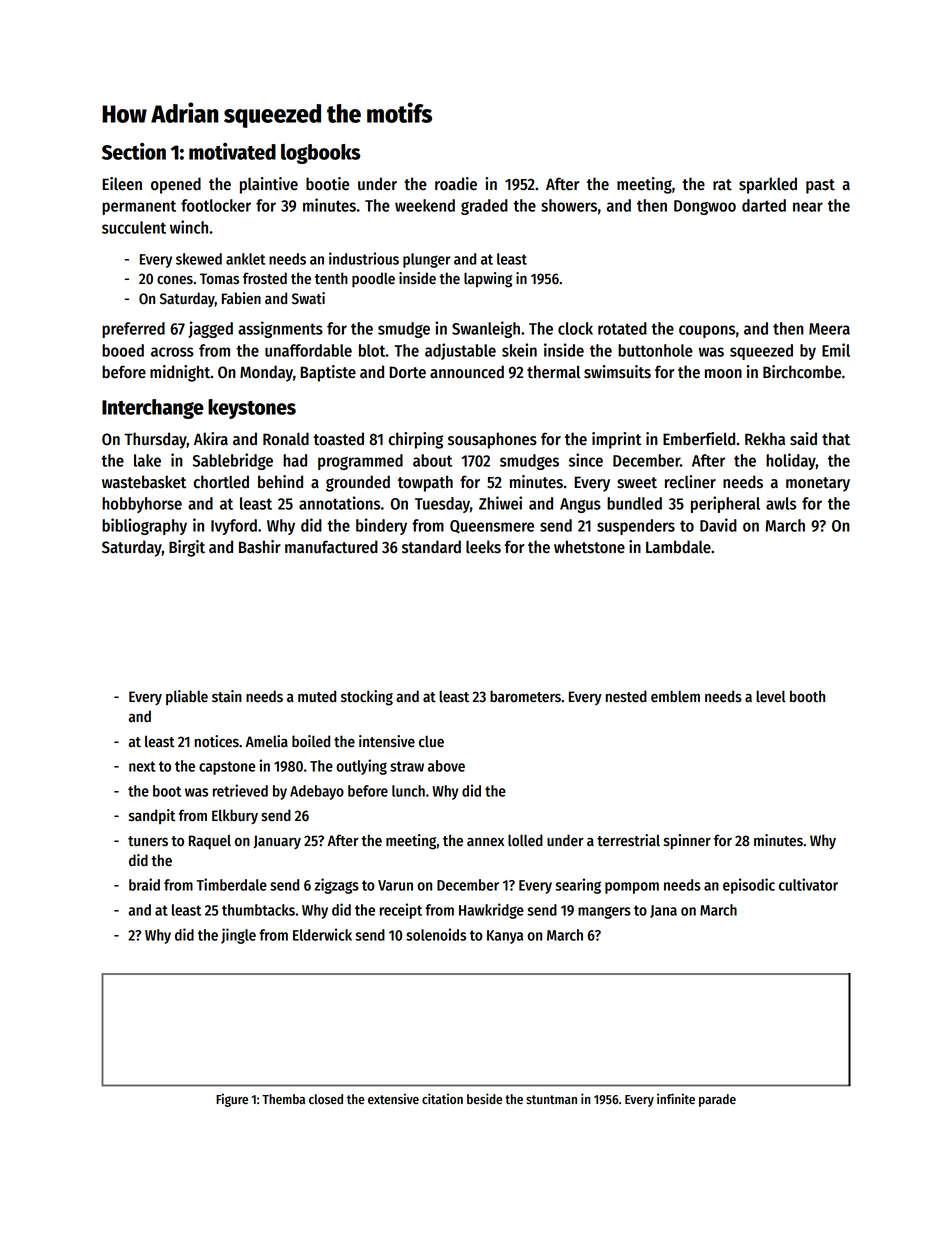  Describe the element at coordinates (717, 1100) in the screenshot. I see `parade` at that location.
